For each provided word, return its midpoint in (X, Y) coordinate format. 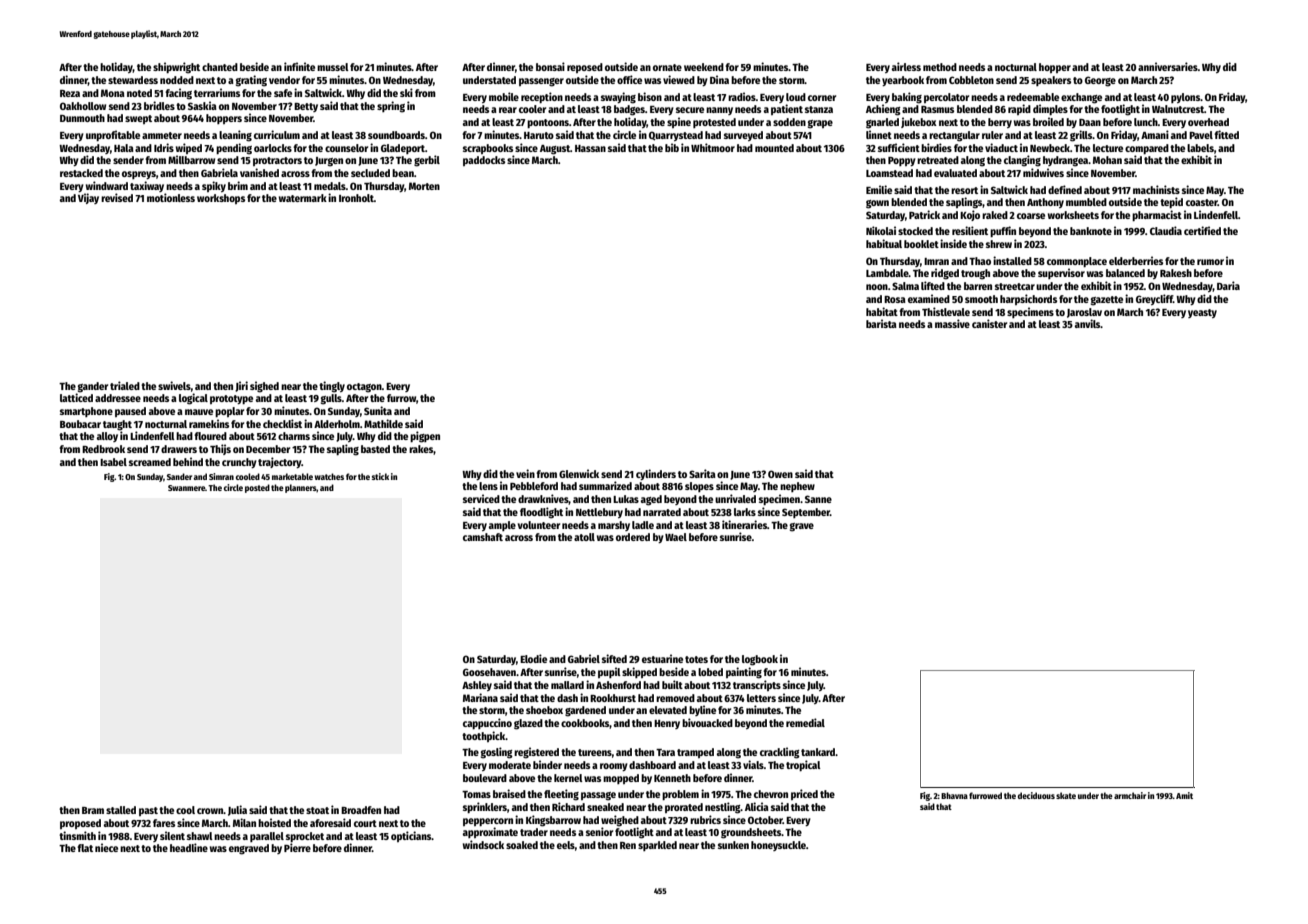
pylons (1185, 98)
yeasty (1202, 313)
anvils (1088, 323)
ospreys (139, 175)
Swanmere (186, 488)
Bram (93, 810)
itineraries (744, 524)
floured (210, 436)
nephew (797, 487)
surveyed (743, 136)
